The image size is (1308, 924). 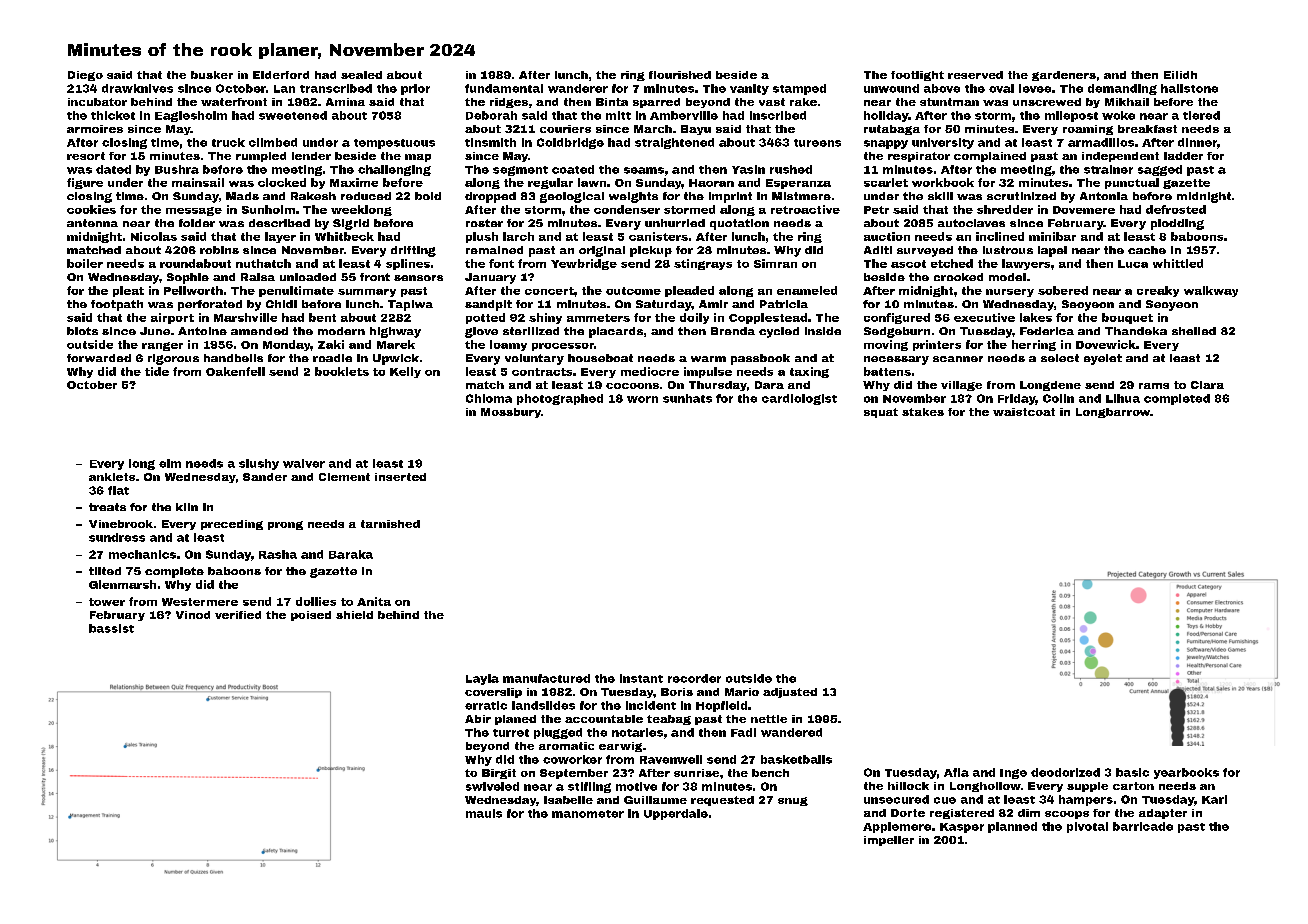 What do you see at coordinates (1024, 412) in the screenshot?
I see `waistcoat` at bounding box center [1024, 412].
